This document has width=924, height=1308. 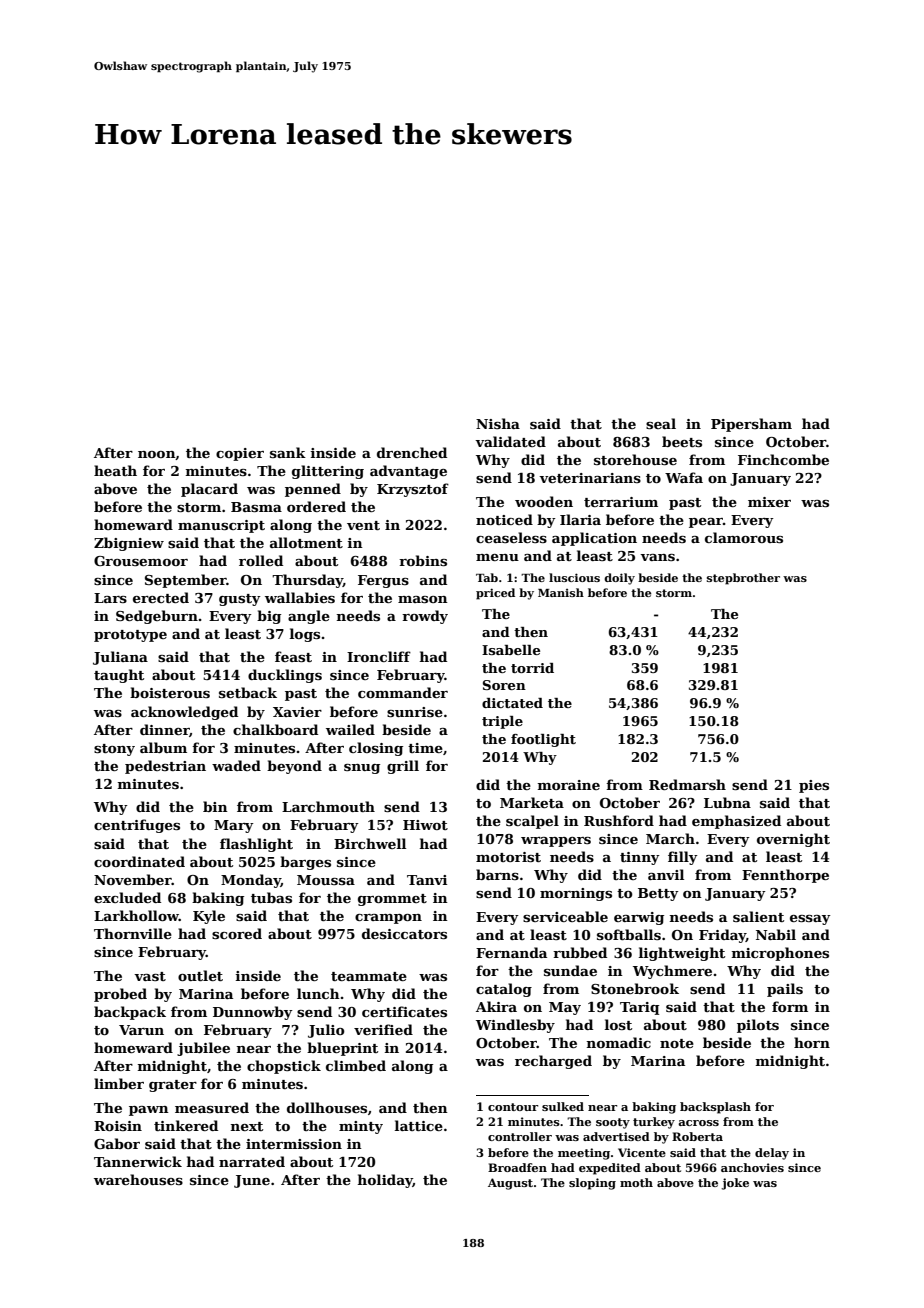 I want to click on Nisha, so click(x=498, y=423).
